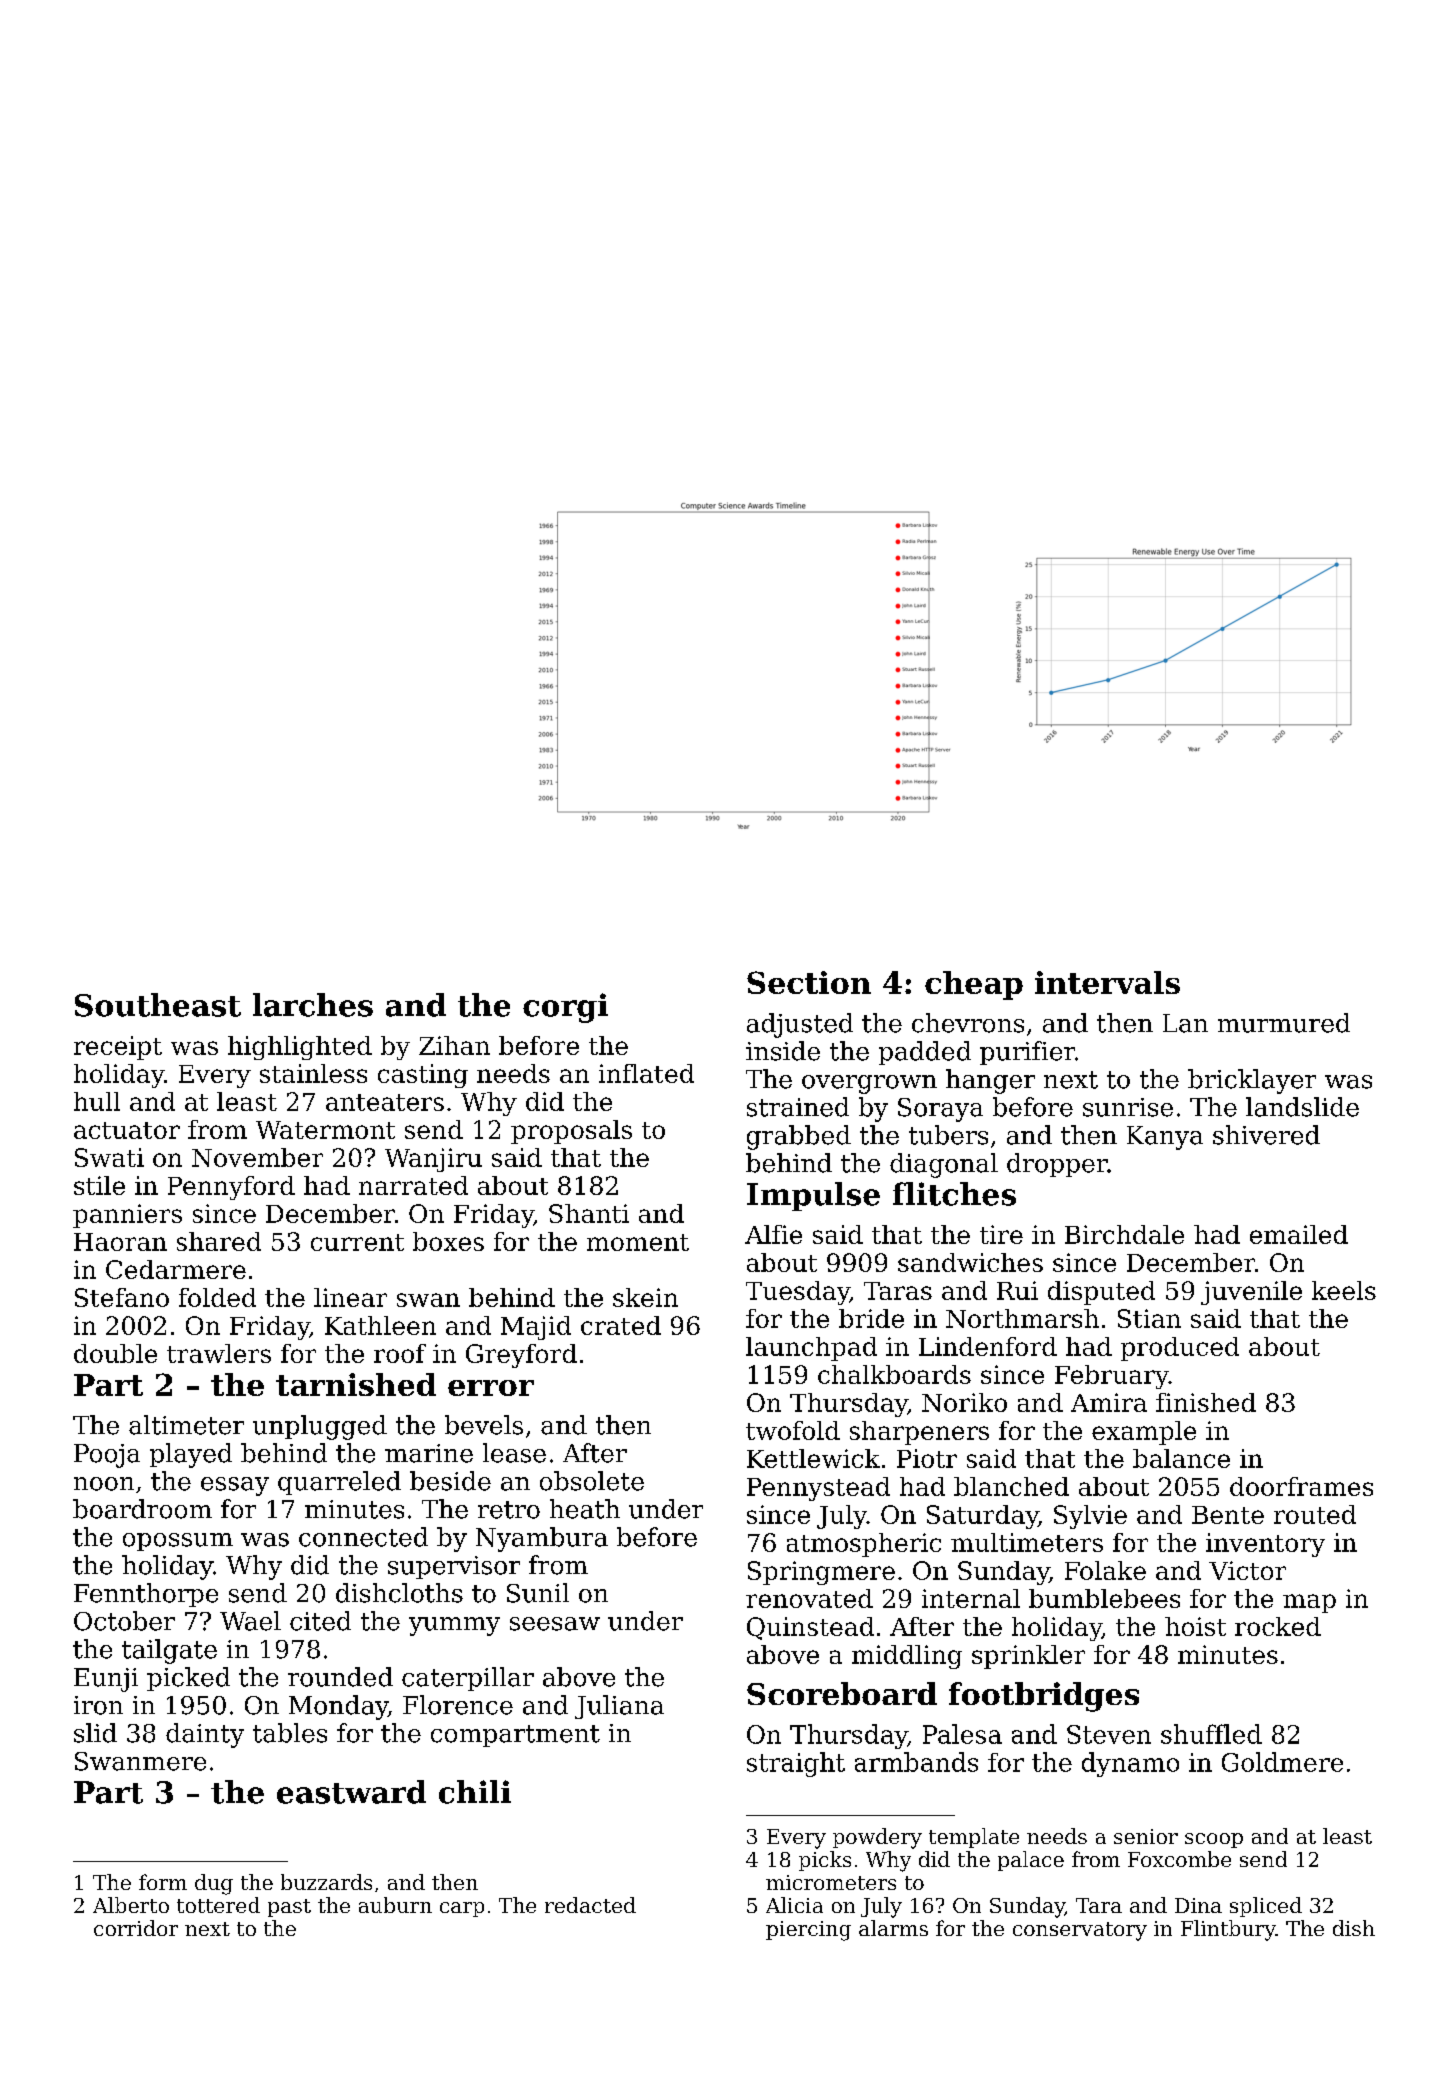  What do you see at coordinates (590, 1905) in the screenshot?
I see `redacted` at bounding box center [590, 1905].
